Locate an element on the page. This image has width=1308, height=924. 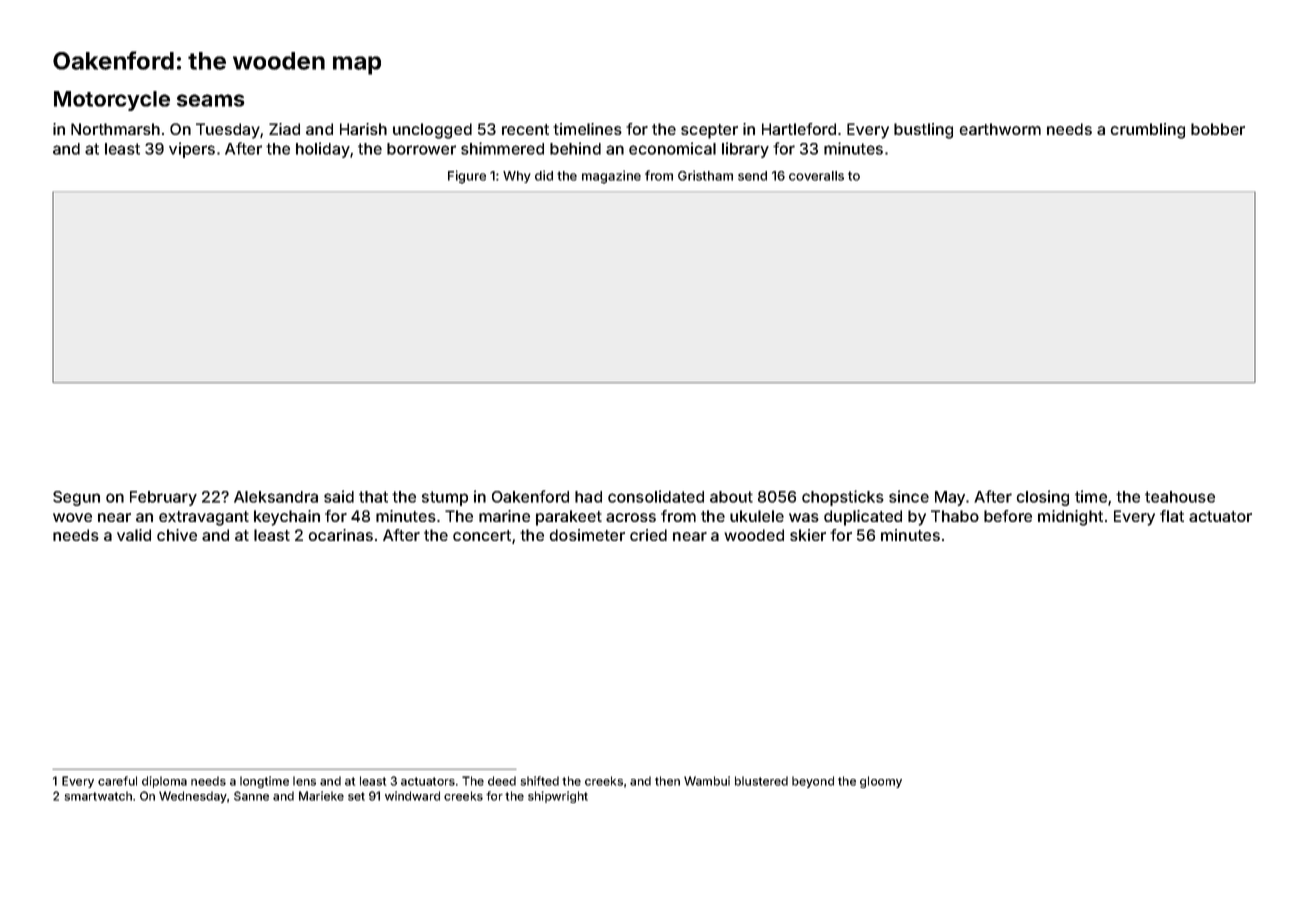
recent is located at coordinates (525, 129).
